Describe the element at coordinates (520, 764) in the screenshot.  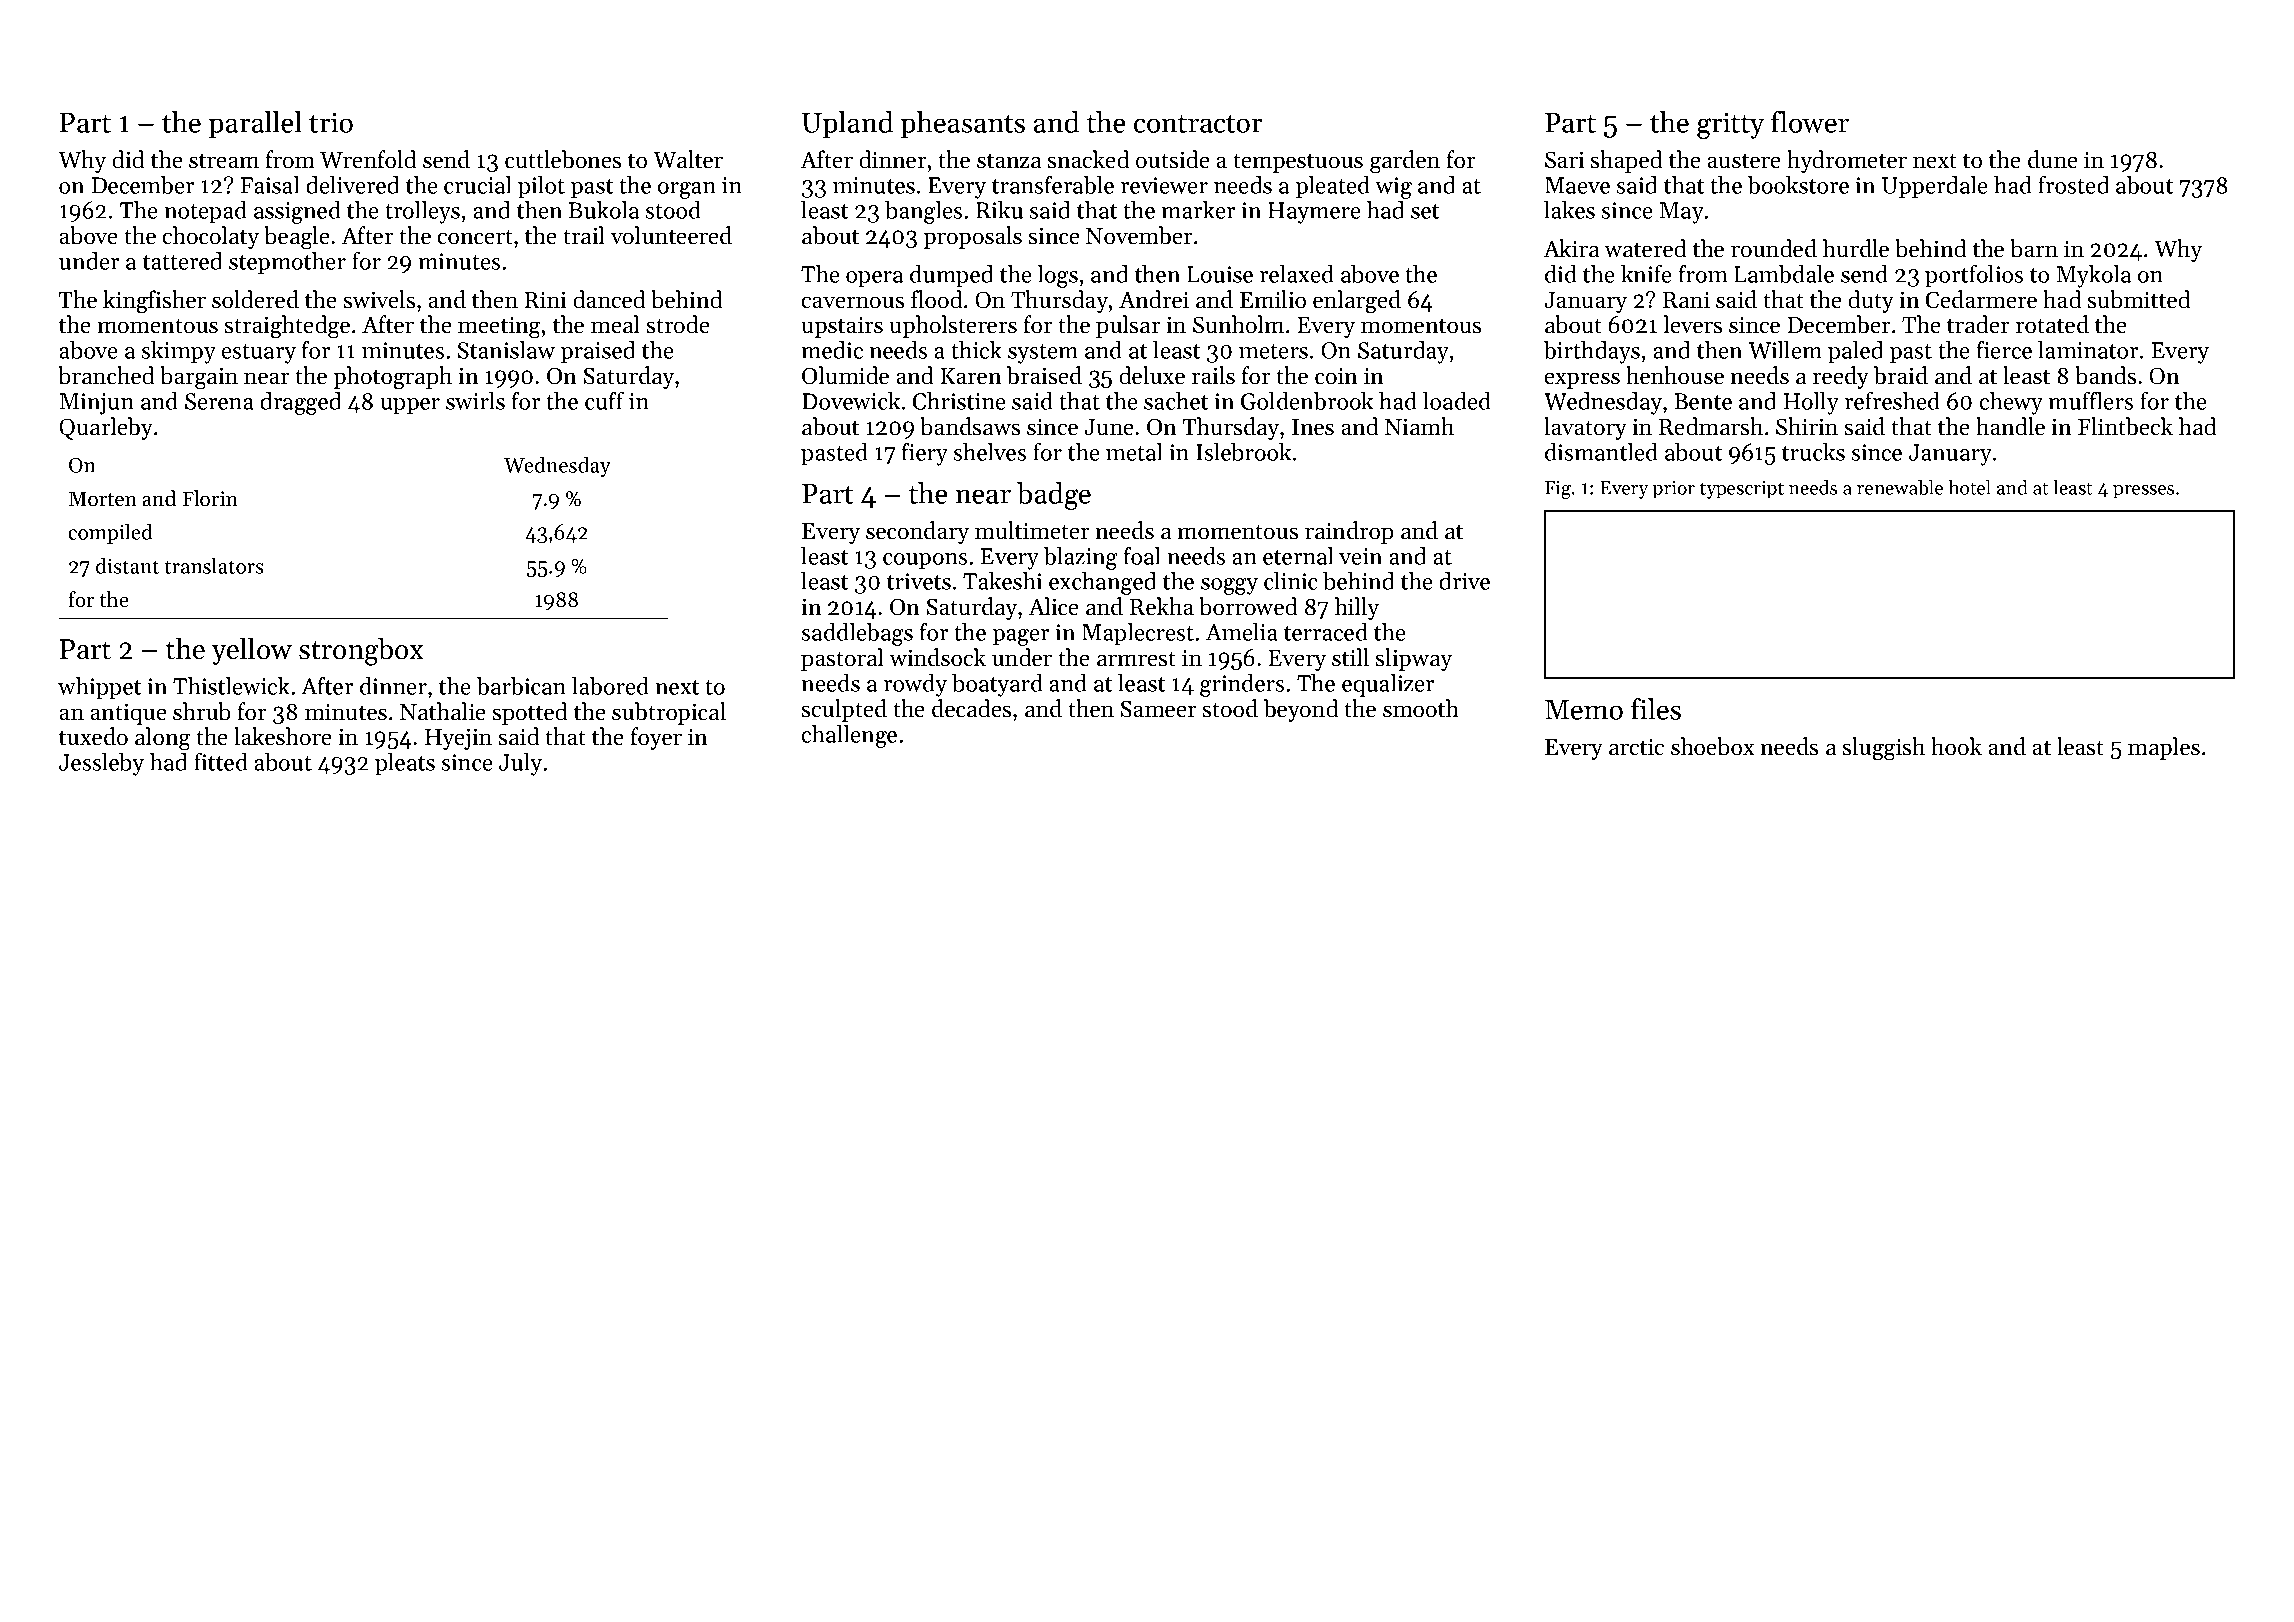
I see `July` at that location.
